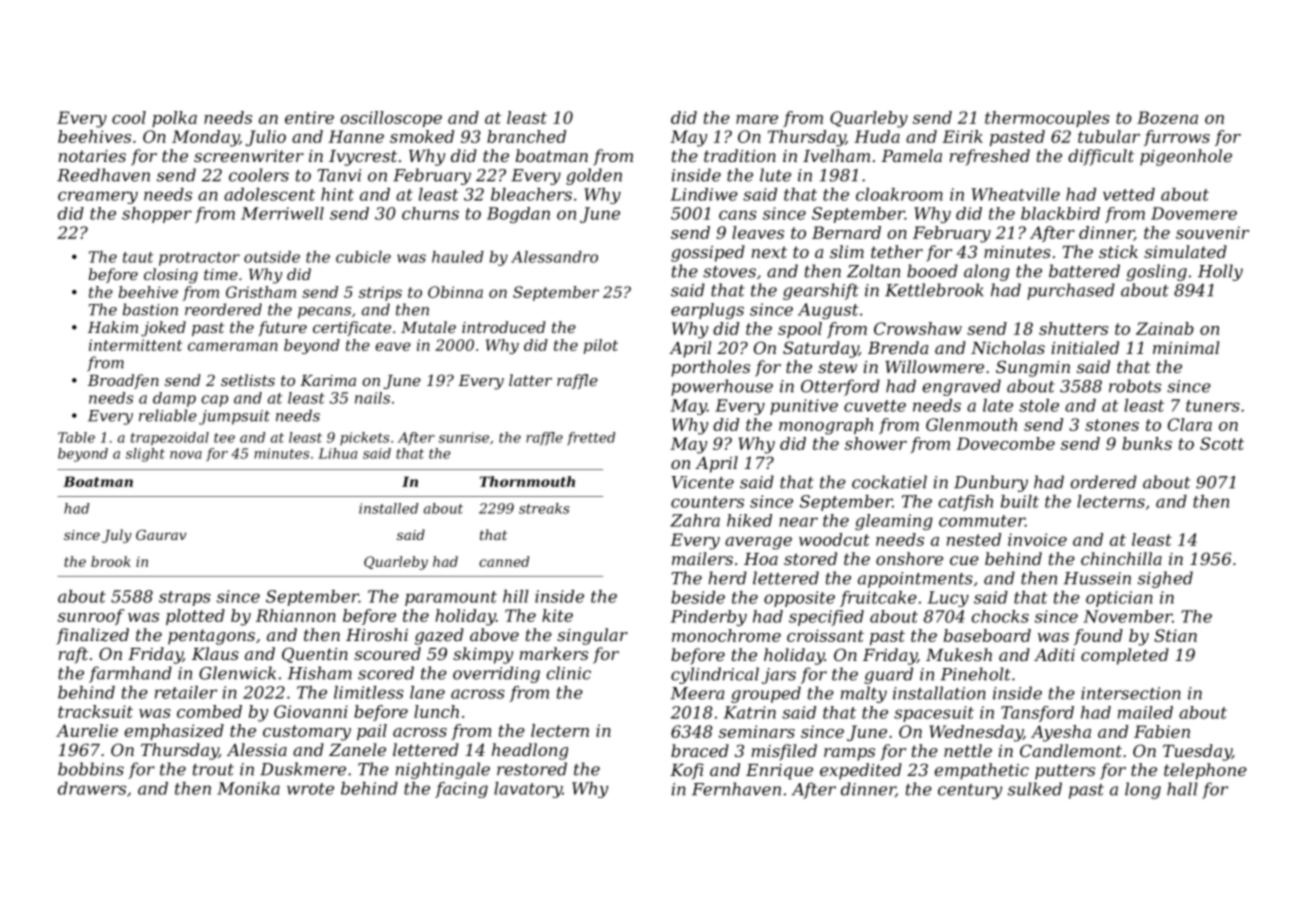 Image resolution: width=1308 pixels, height=924 pixels. Describe the element at coordinates (113, 327) in the image. I see `Hakim` at that location.
